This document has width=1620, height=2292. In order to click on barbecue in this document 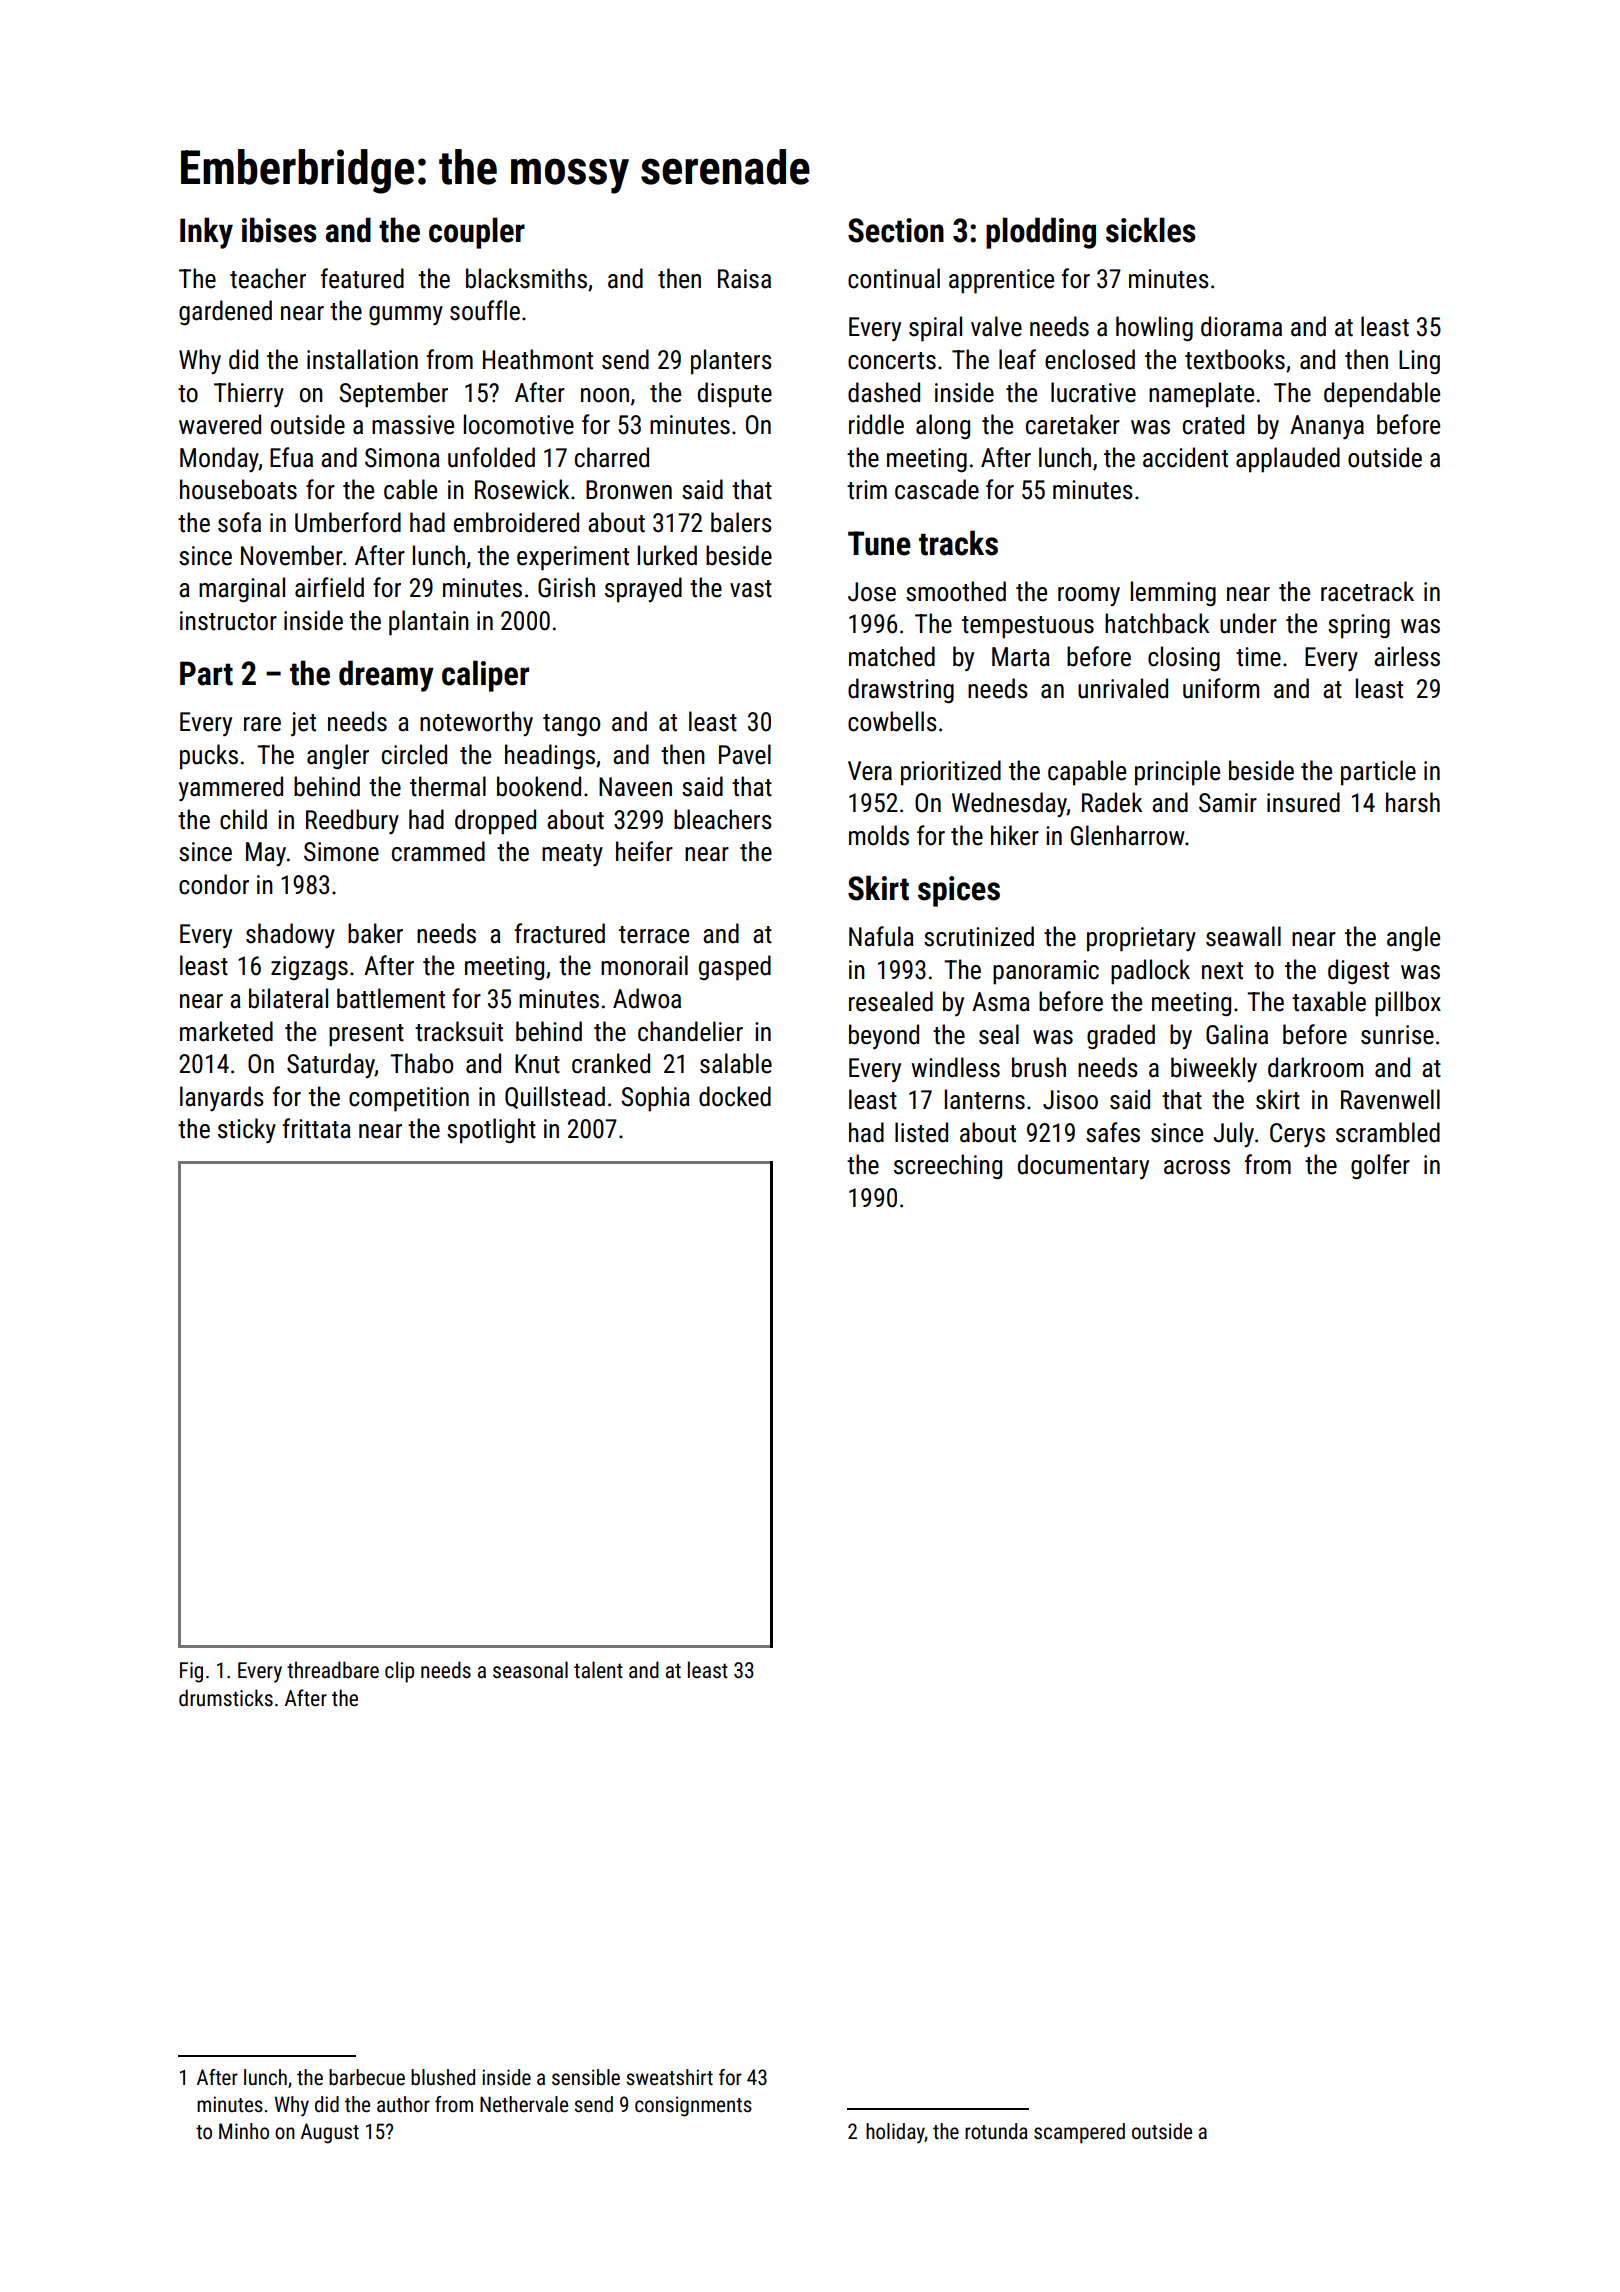, I will do `click(367, 2077)`.
